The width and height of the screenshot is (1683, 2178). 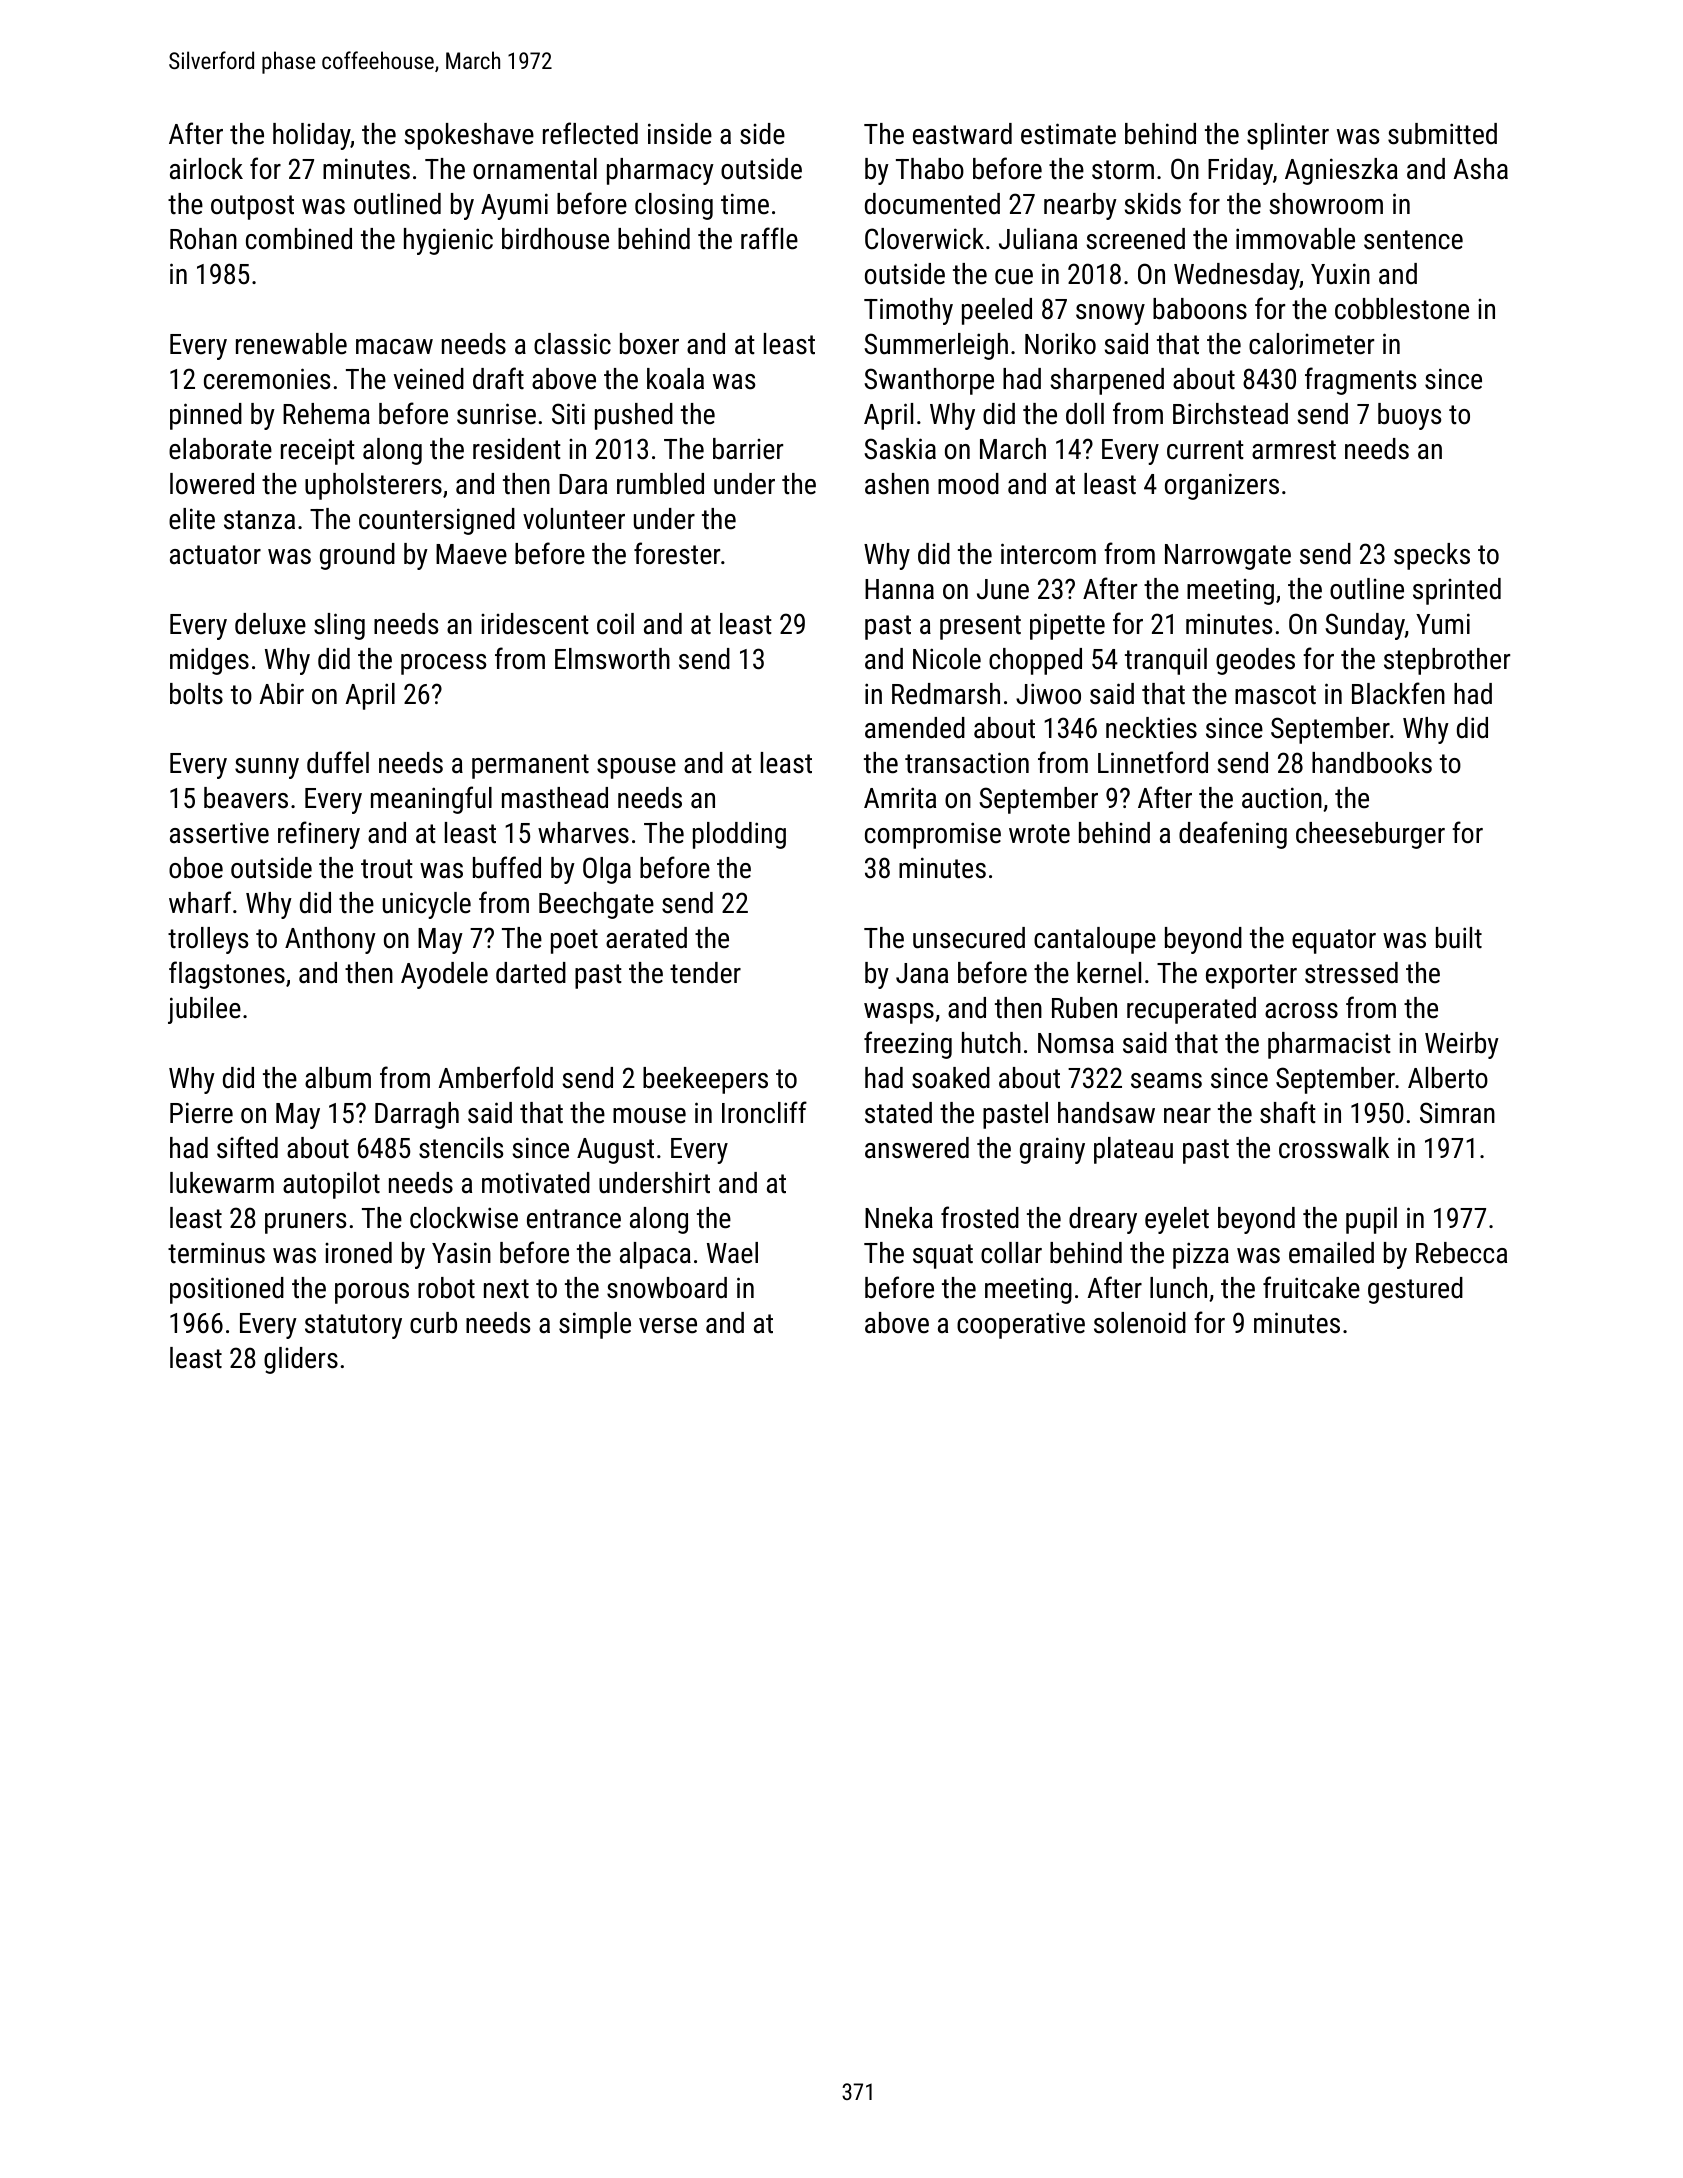 I want to click on hygienic, so click(x=448, y=241).
